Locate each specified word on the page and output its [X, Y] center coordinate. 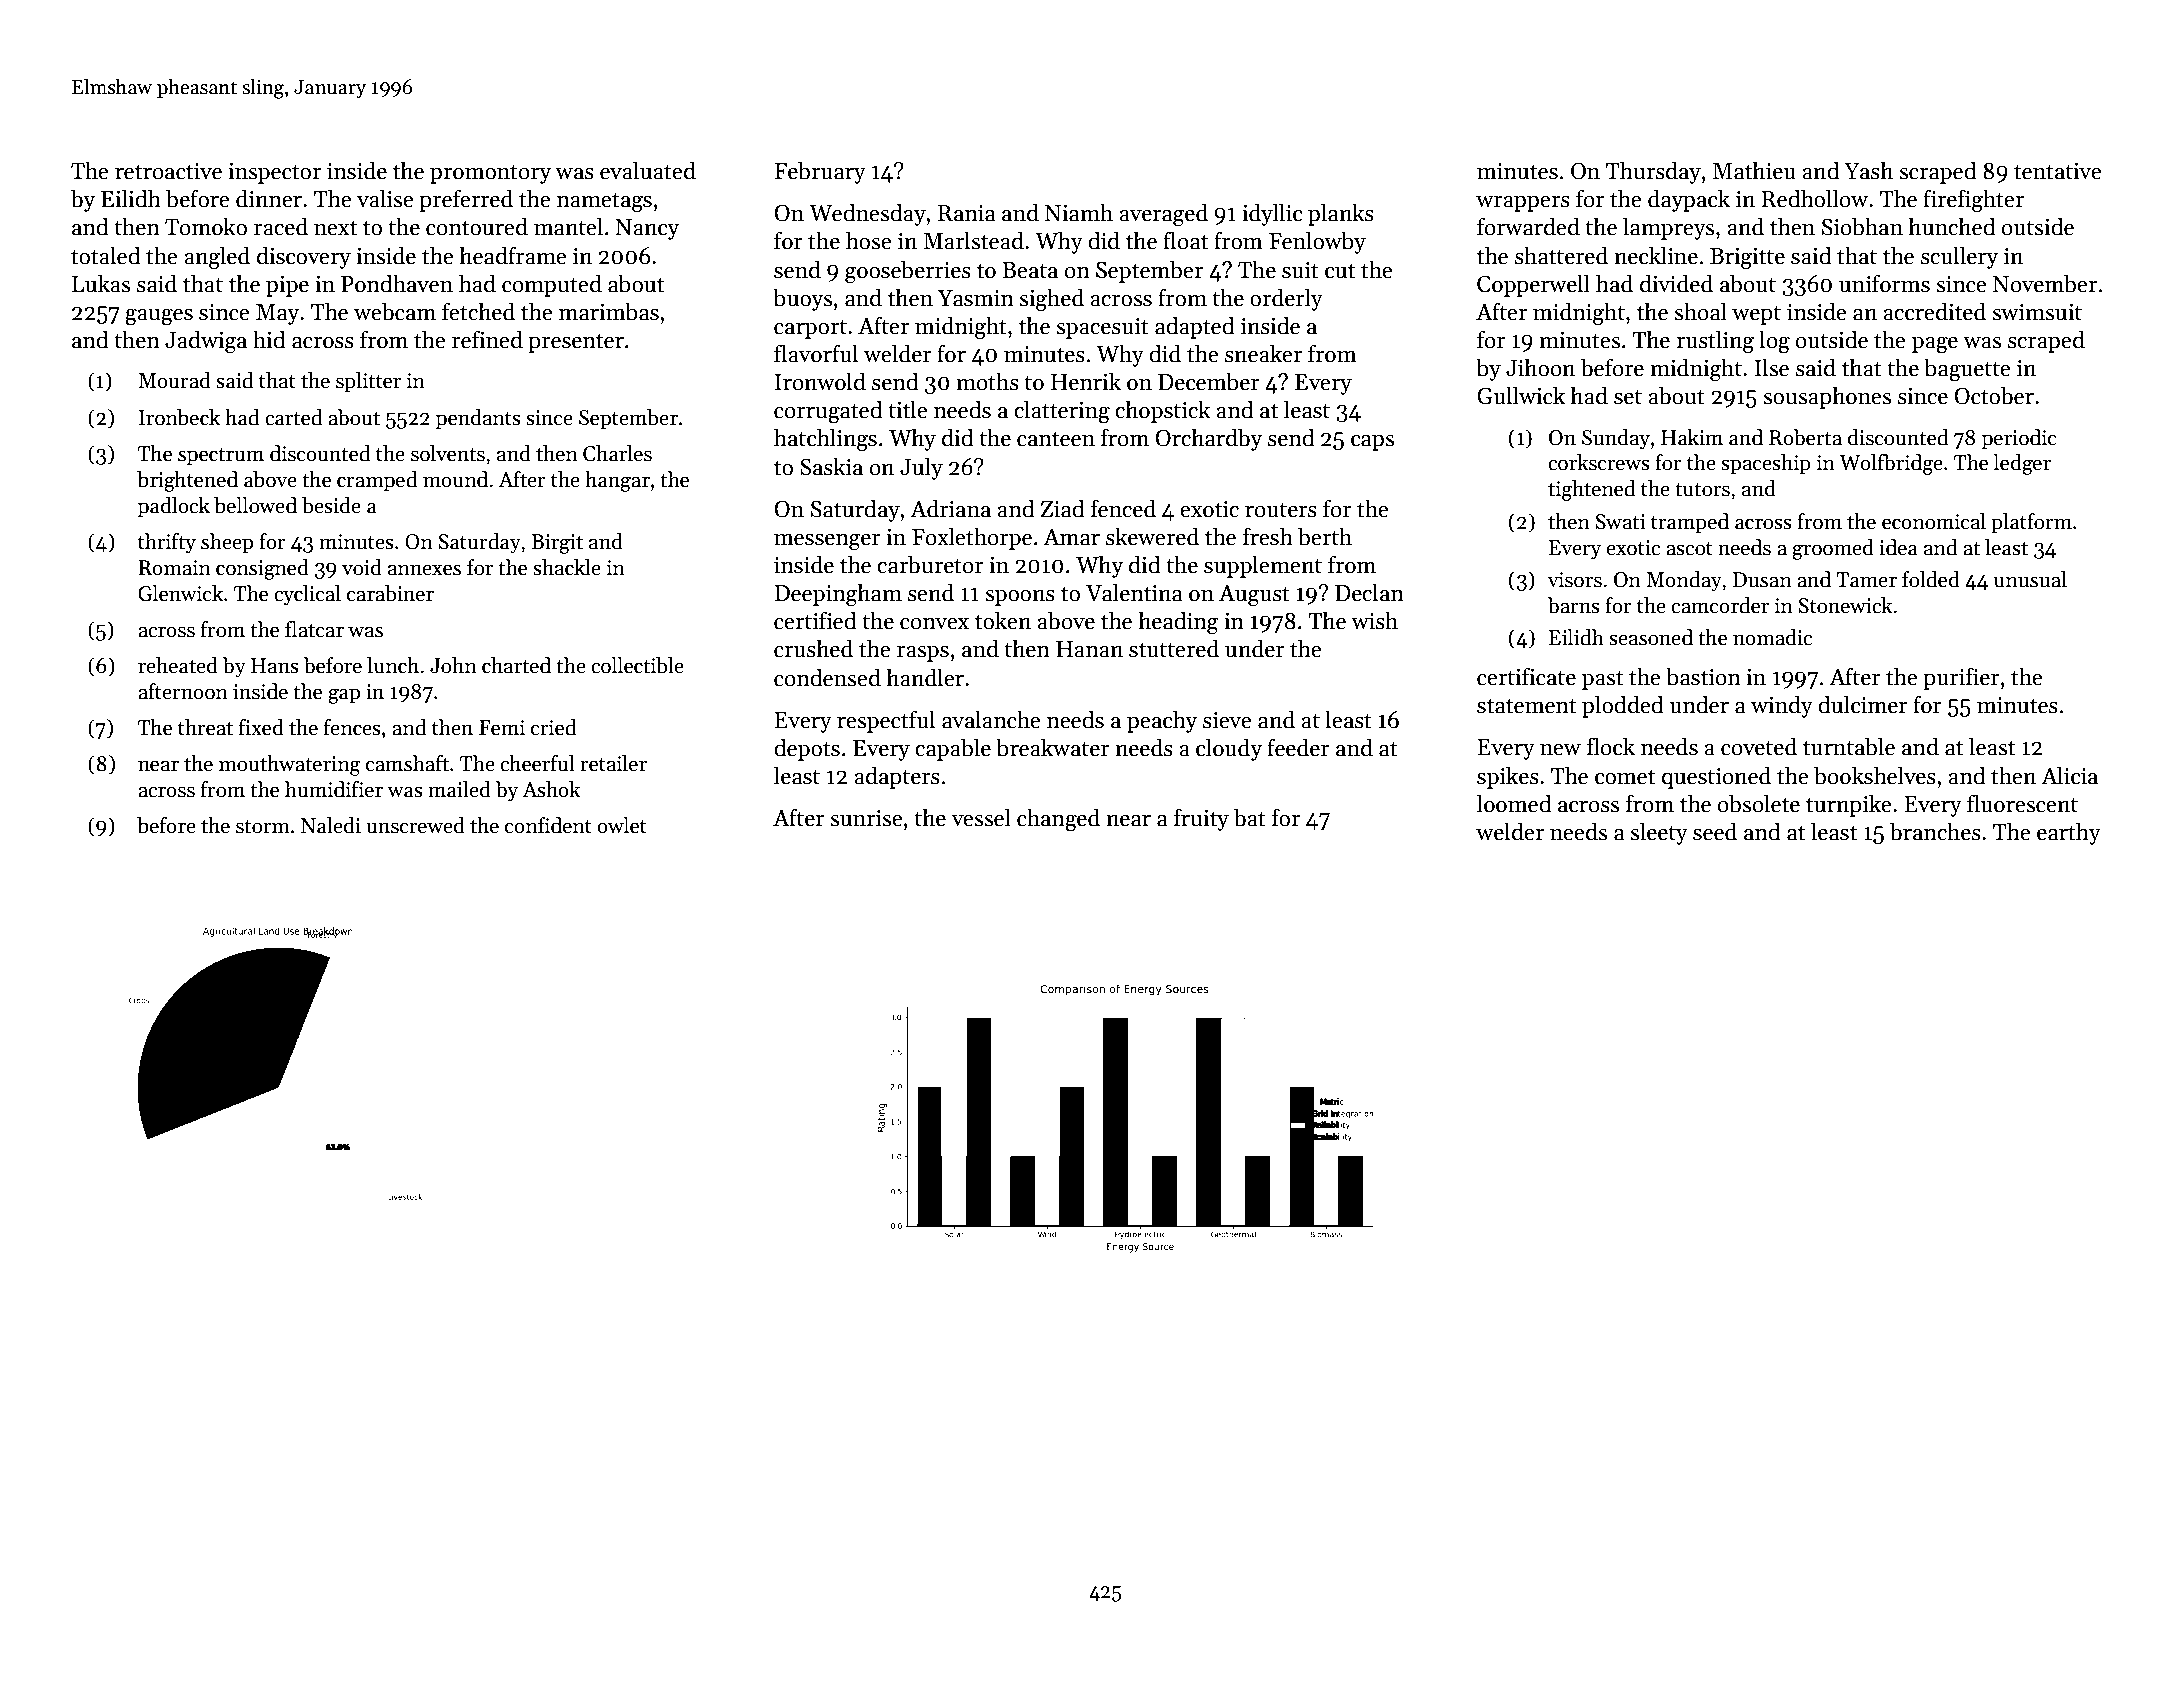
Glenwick [180, 593]
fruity [1201, 819]
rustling [1715, 342]
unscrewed [415, 825]
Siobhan [1862, 226]
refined [487, 339]
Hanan [1089, 649]
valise [385, 198]
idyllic [1272, 214]
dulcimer [1862, 704]
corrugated [828, 412]
